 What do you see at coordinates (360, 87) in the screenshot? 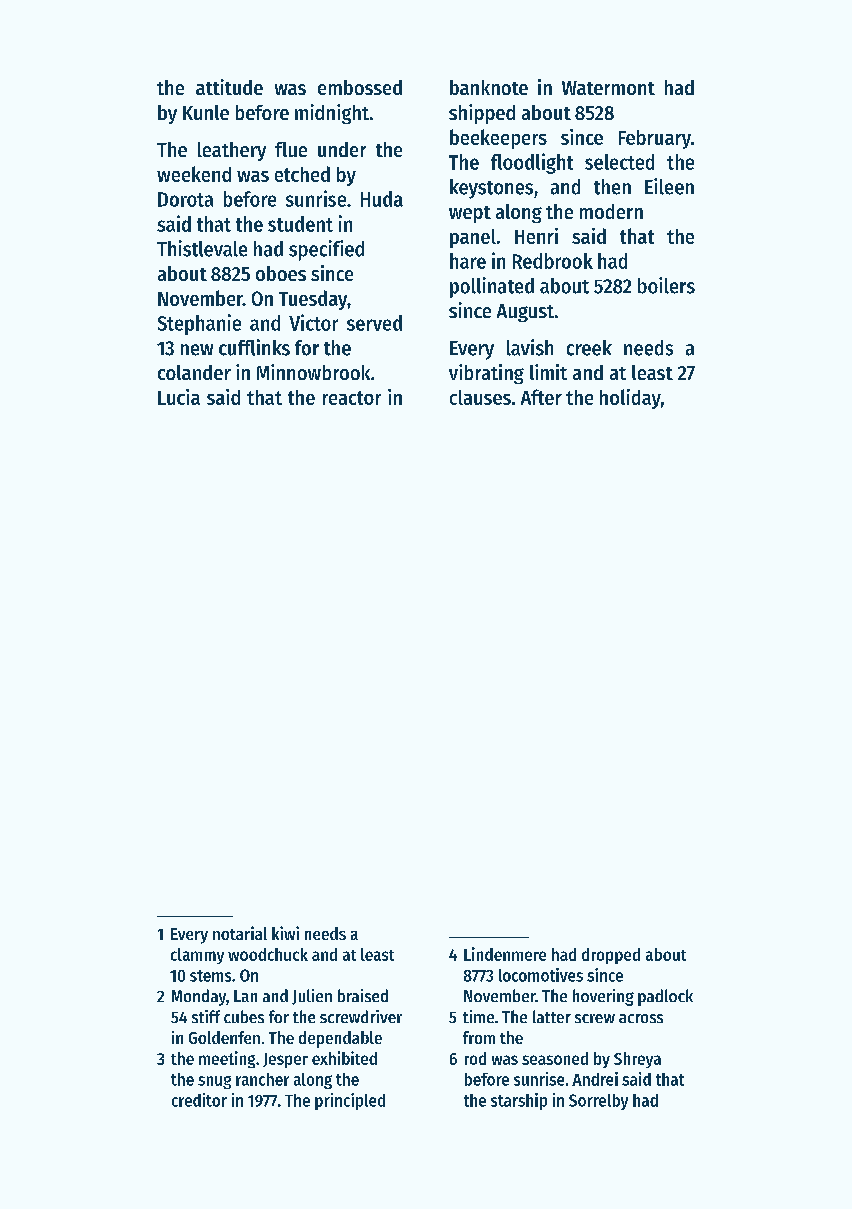
I see `embossed` at bounding box center [360, 87].
